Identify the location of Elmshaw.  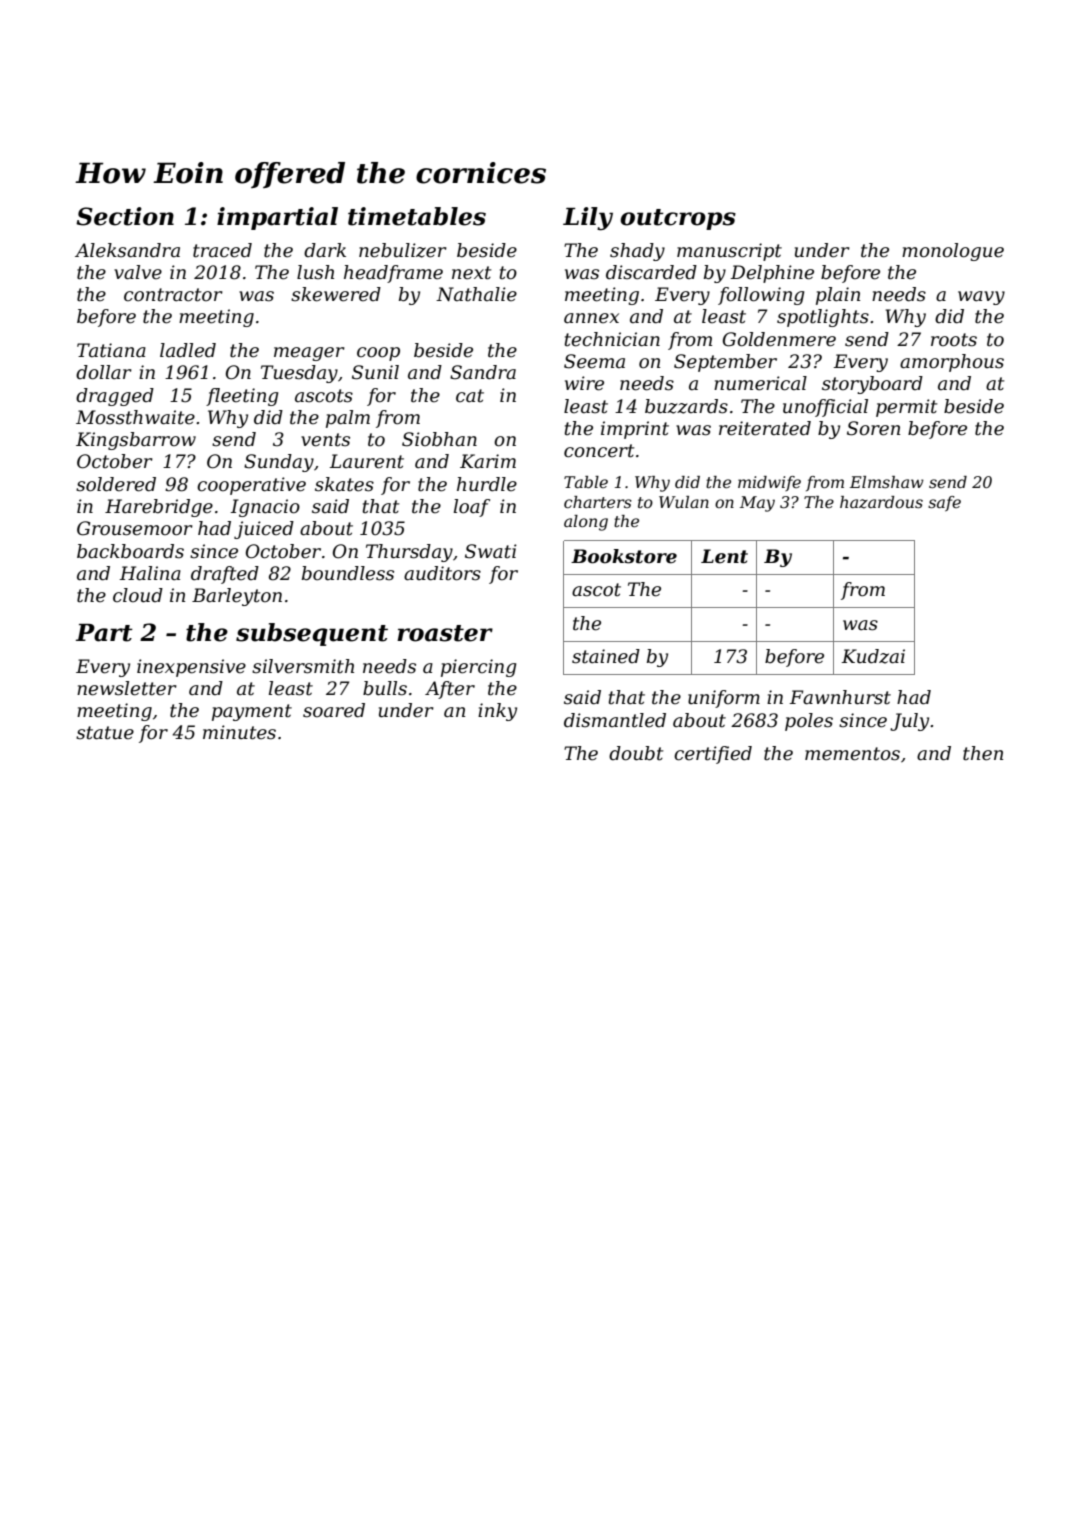
(887, 482).
